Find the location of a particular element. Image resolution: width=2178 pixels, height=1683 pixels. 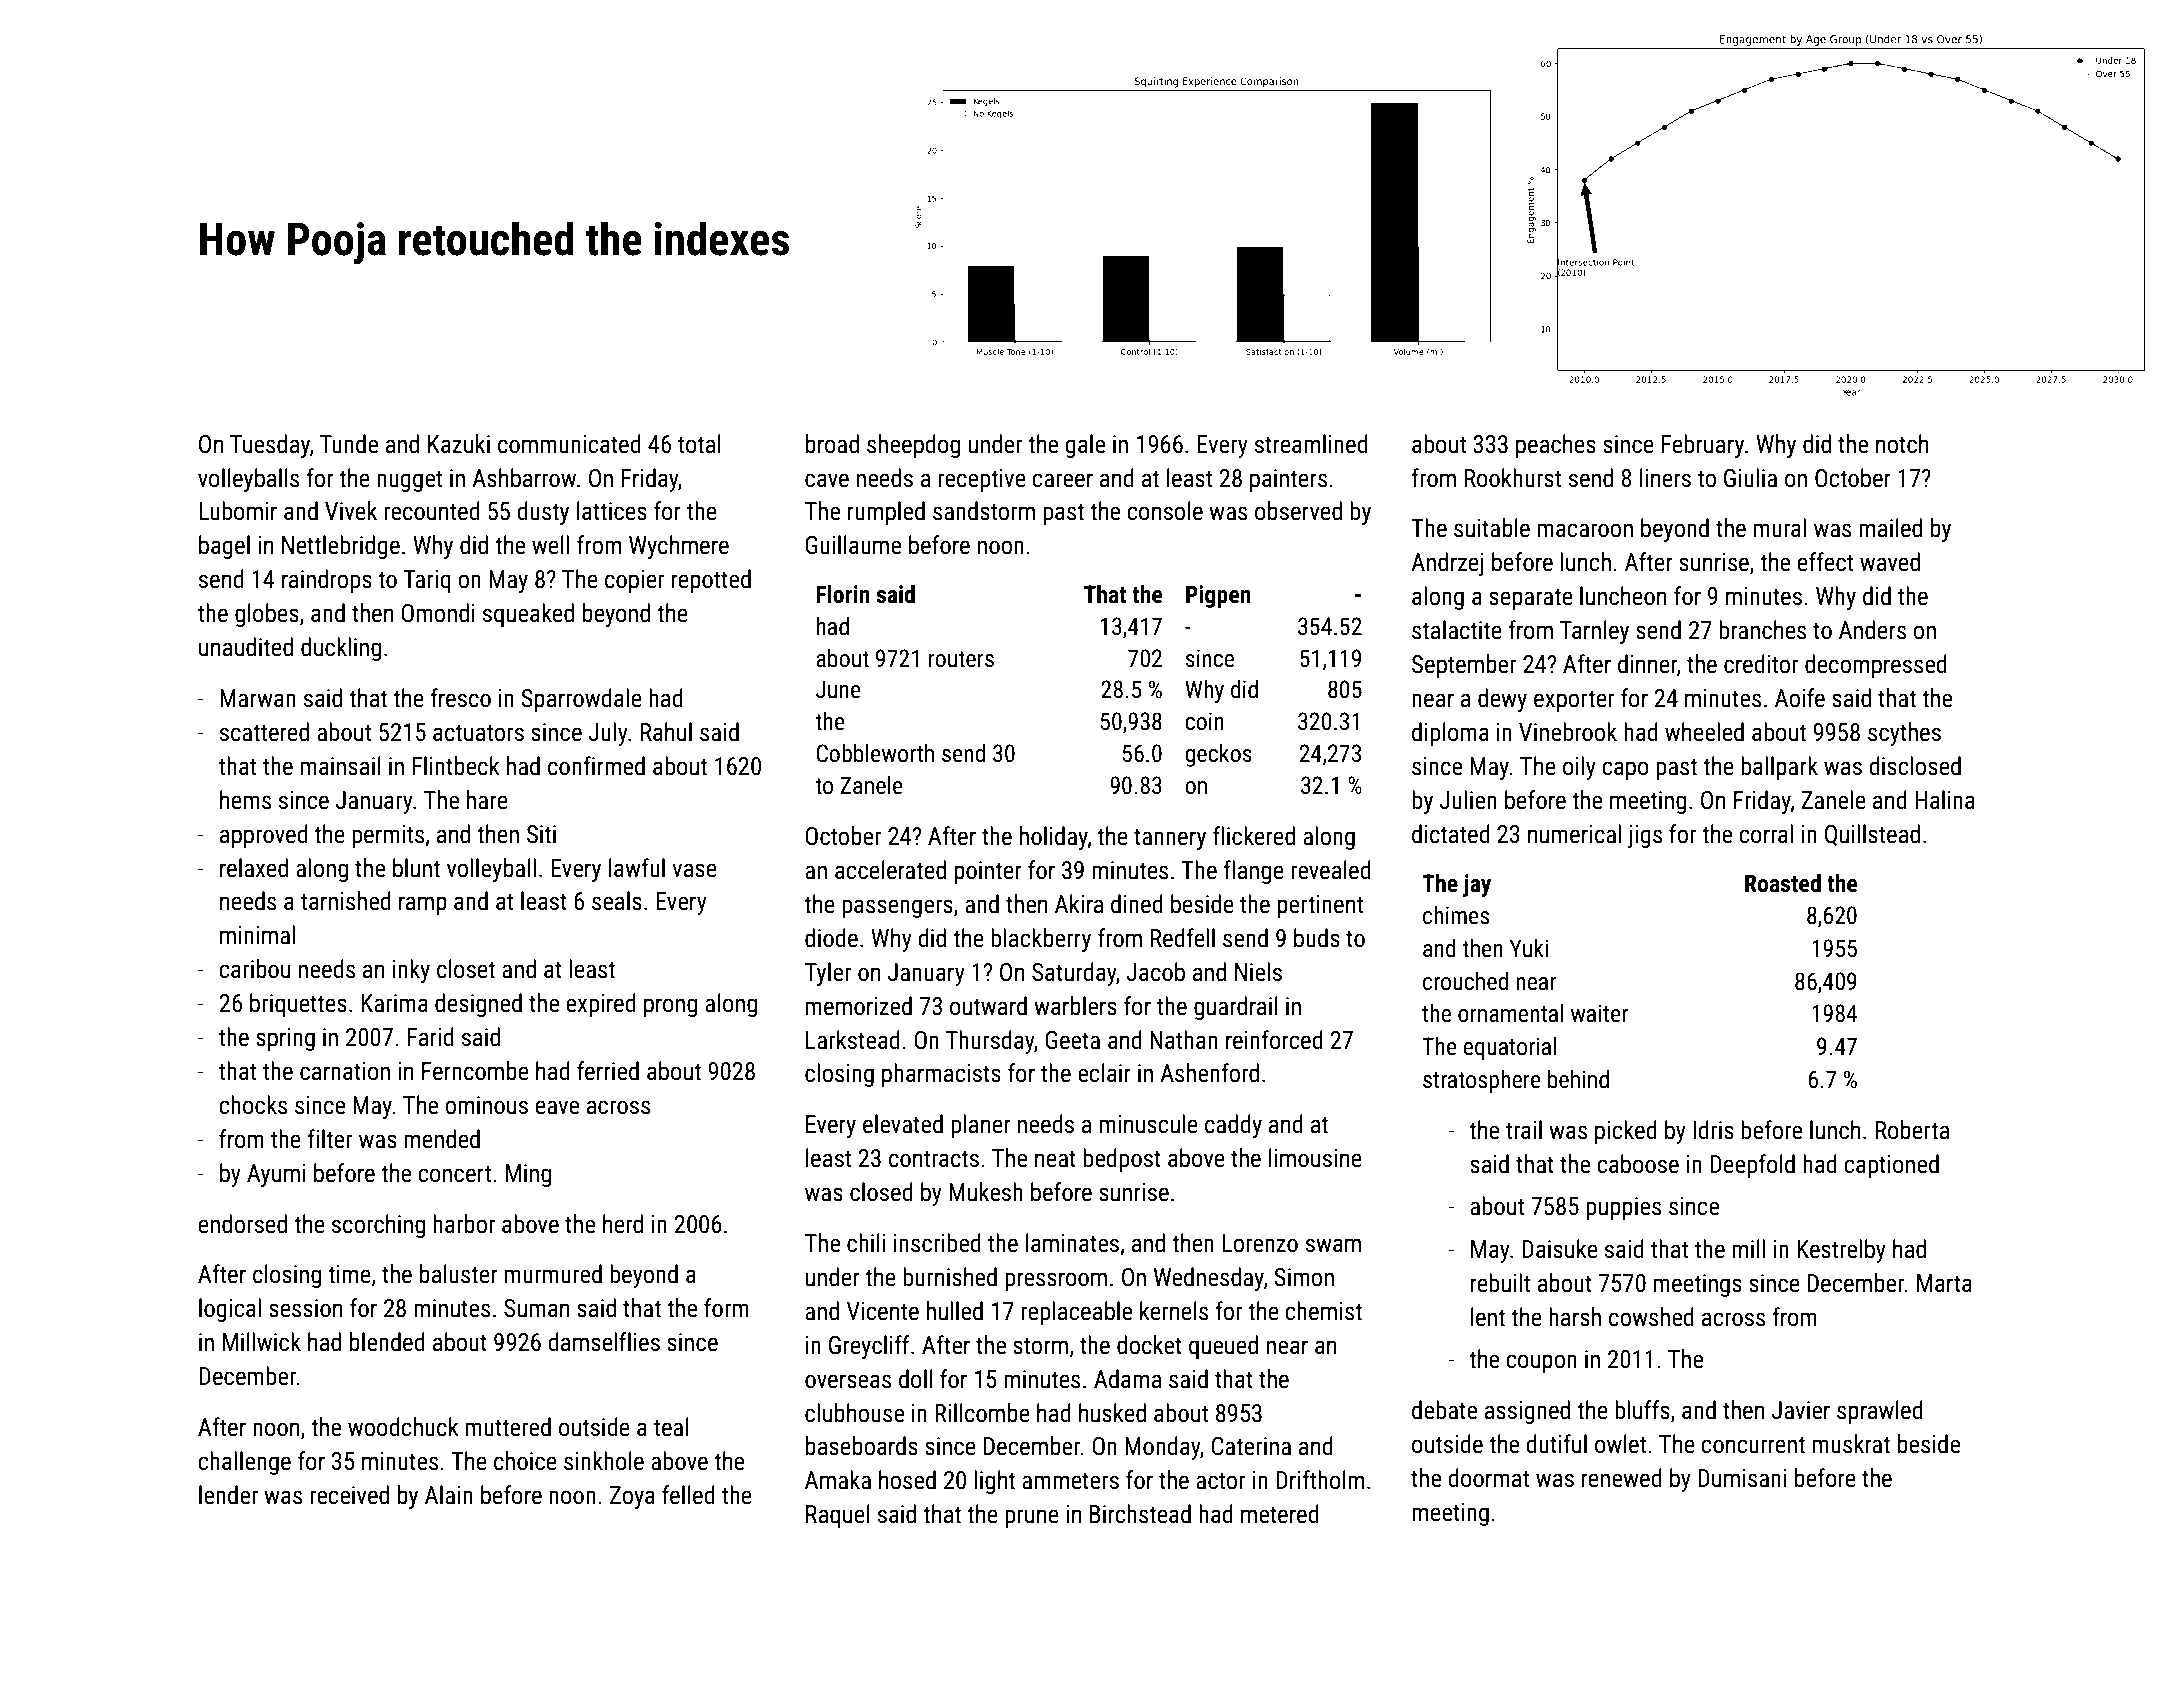

sprawled is located at coordinates (1880, 1412).
